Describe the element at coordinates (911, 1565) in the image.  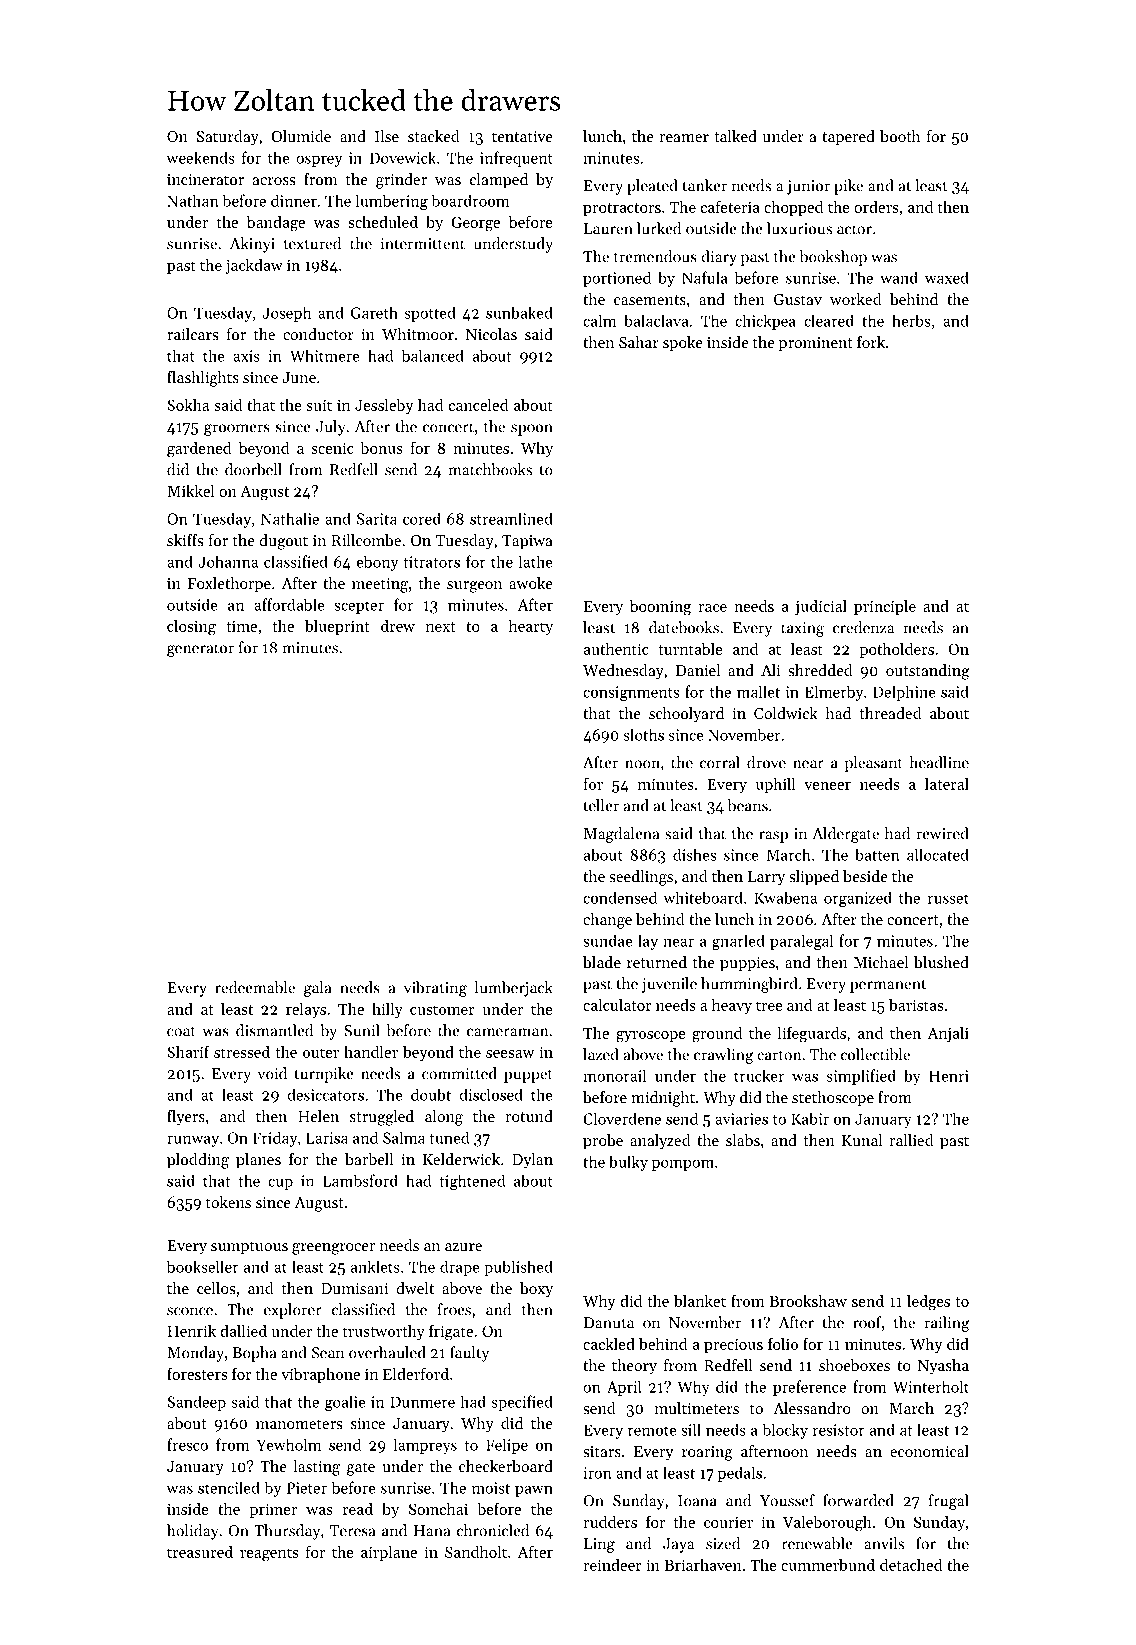
I see `detached` at that location.
